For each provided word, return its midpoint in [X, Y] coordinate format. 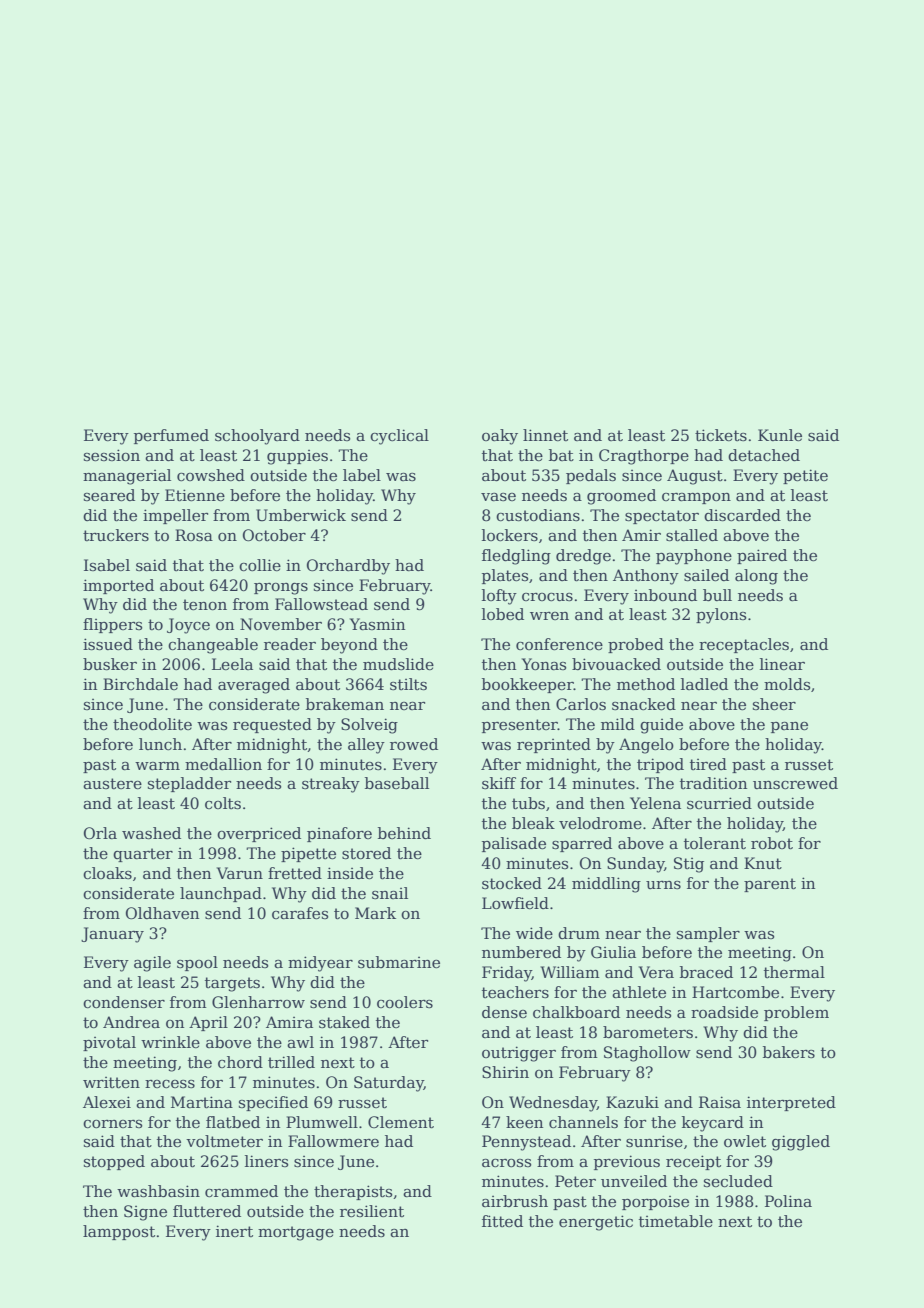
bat [561, 455]
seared [109, 495]
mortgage [296, 1233]
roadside [724, 1012]
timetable [676, 1221]
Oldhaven [162, 913]
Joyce [188, 626]
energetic [596, 1223]
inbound [665, 595]
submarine [399, 962]
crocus [547, 597]
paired [762, 556]
